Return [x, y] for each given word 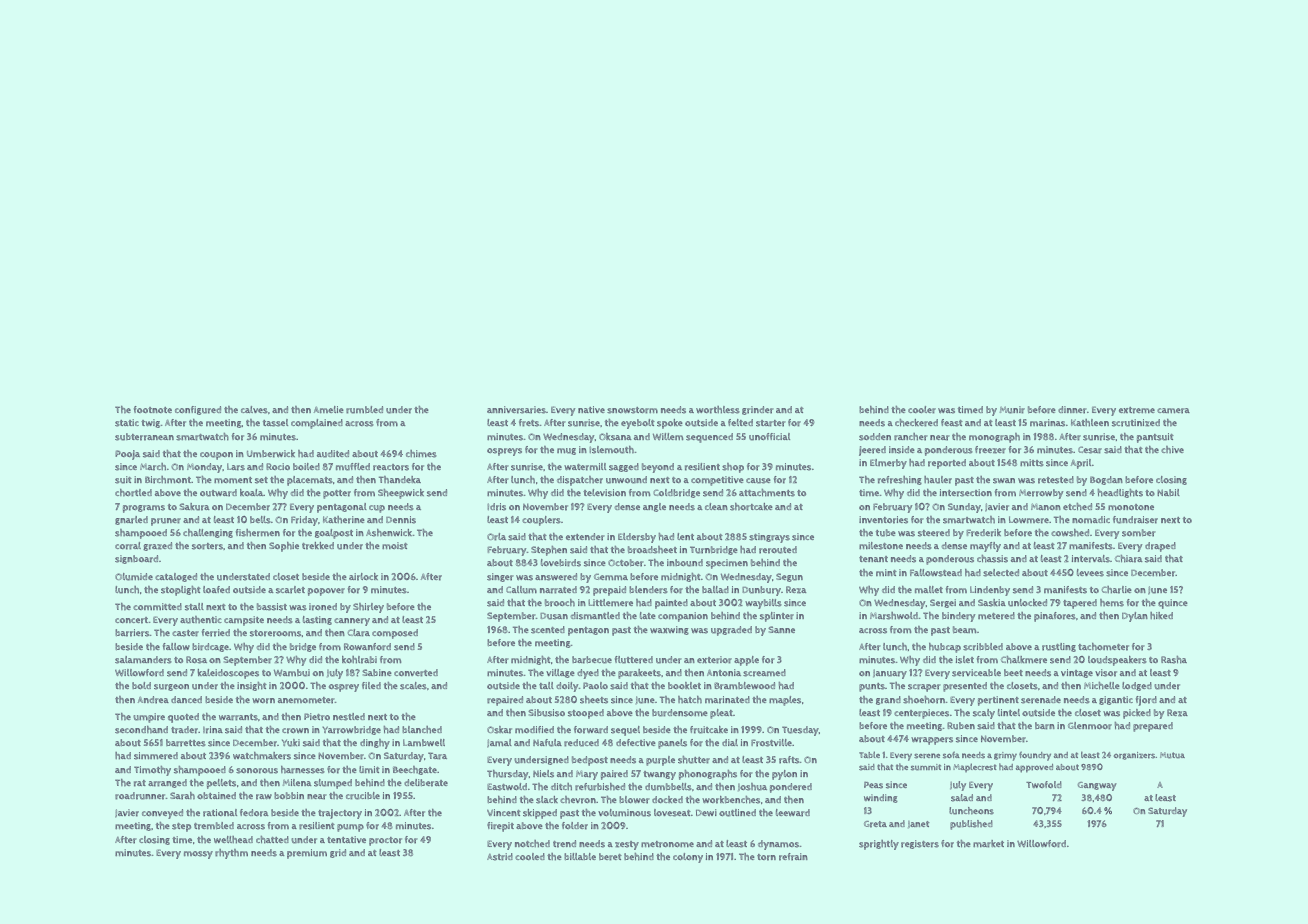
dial [730, 742]
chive [1172, 449]
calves [254, 410]
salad [962, 798]
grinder [758, 410]
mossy [198, 855]
